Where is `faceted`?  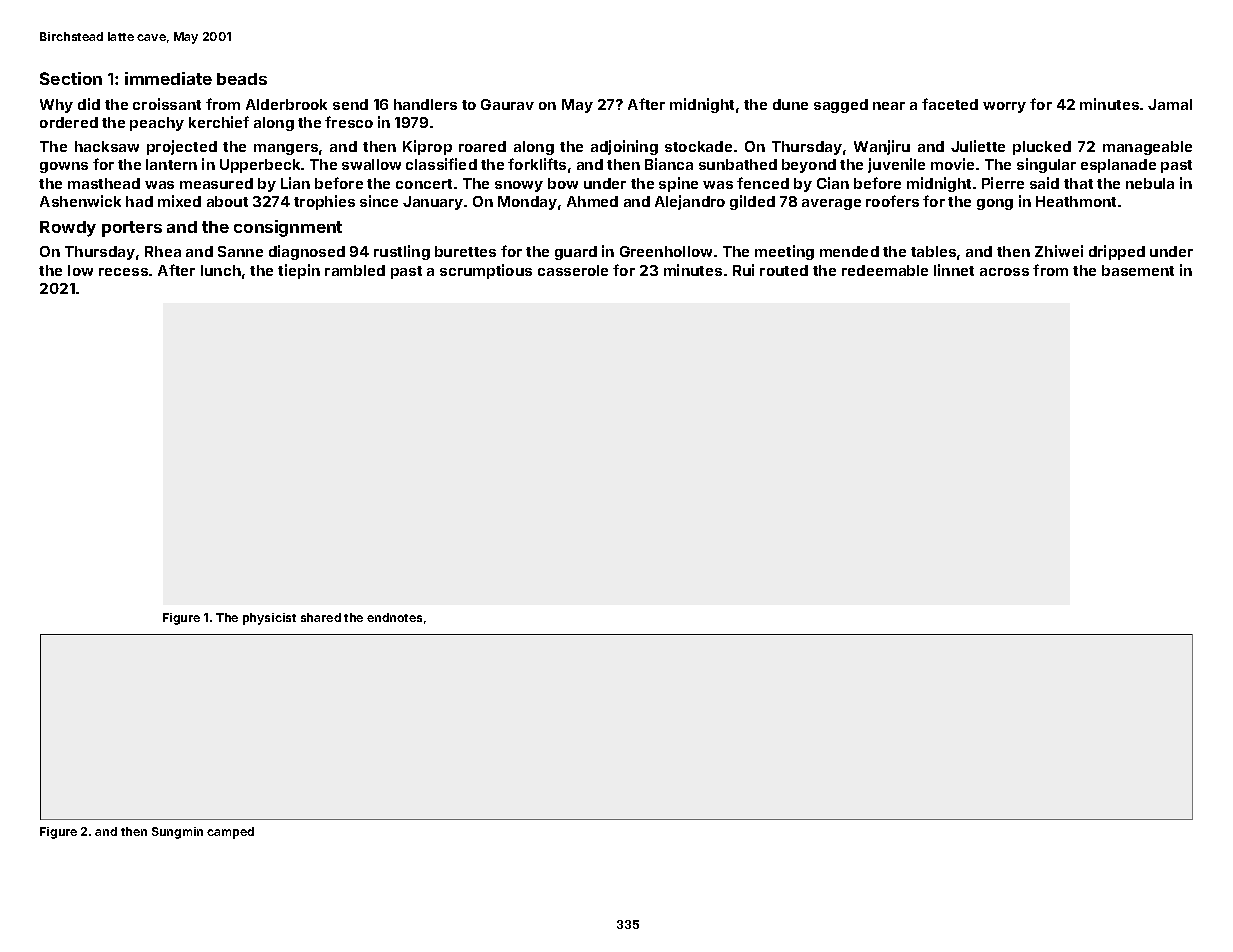
faceted is located at coordinates (950, 104).
